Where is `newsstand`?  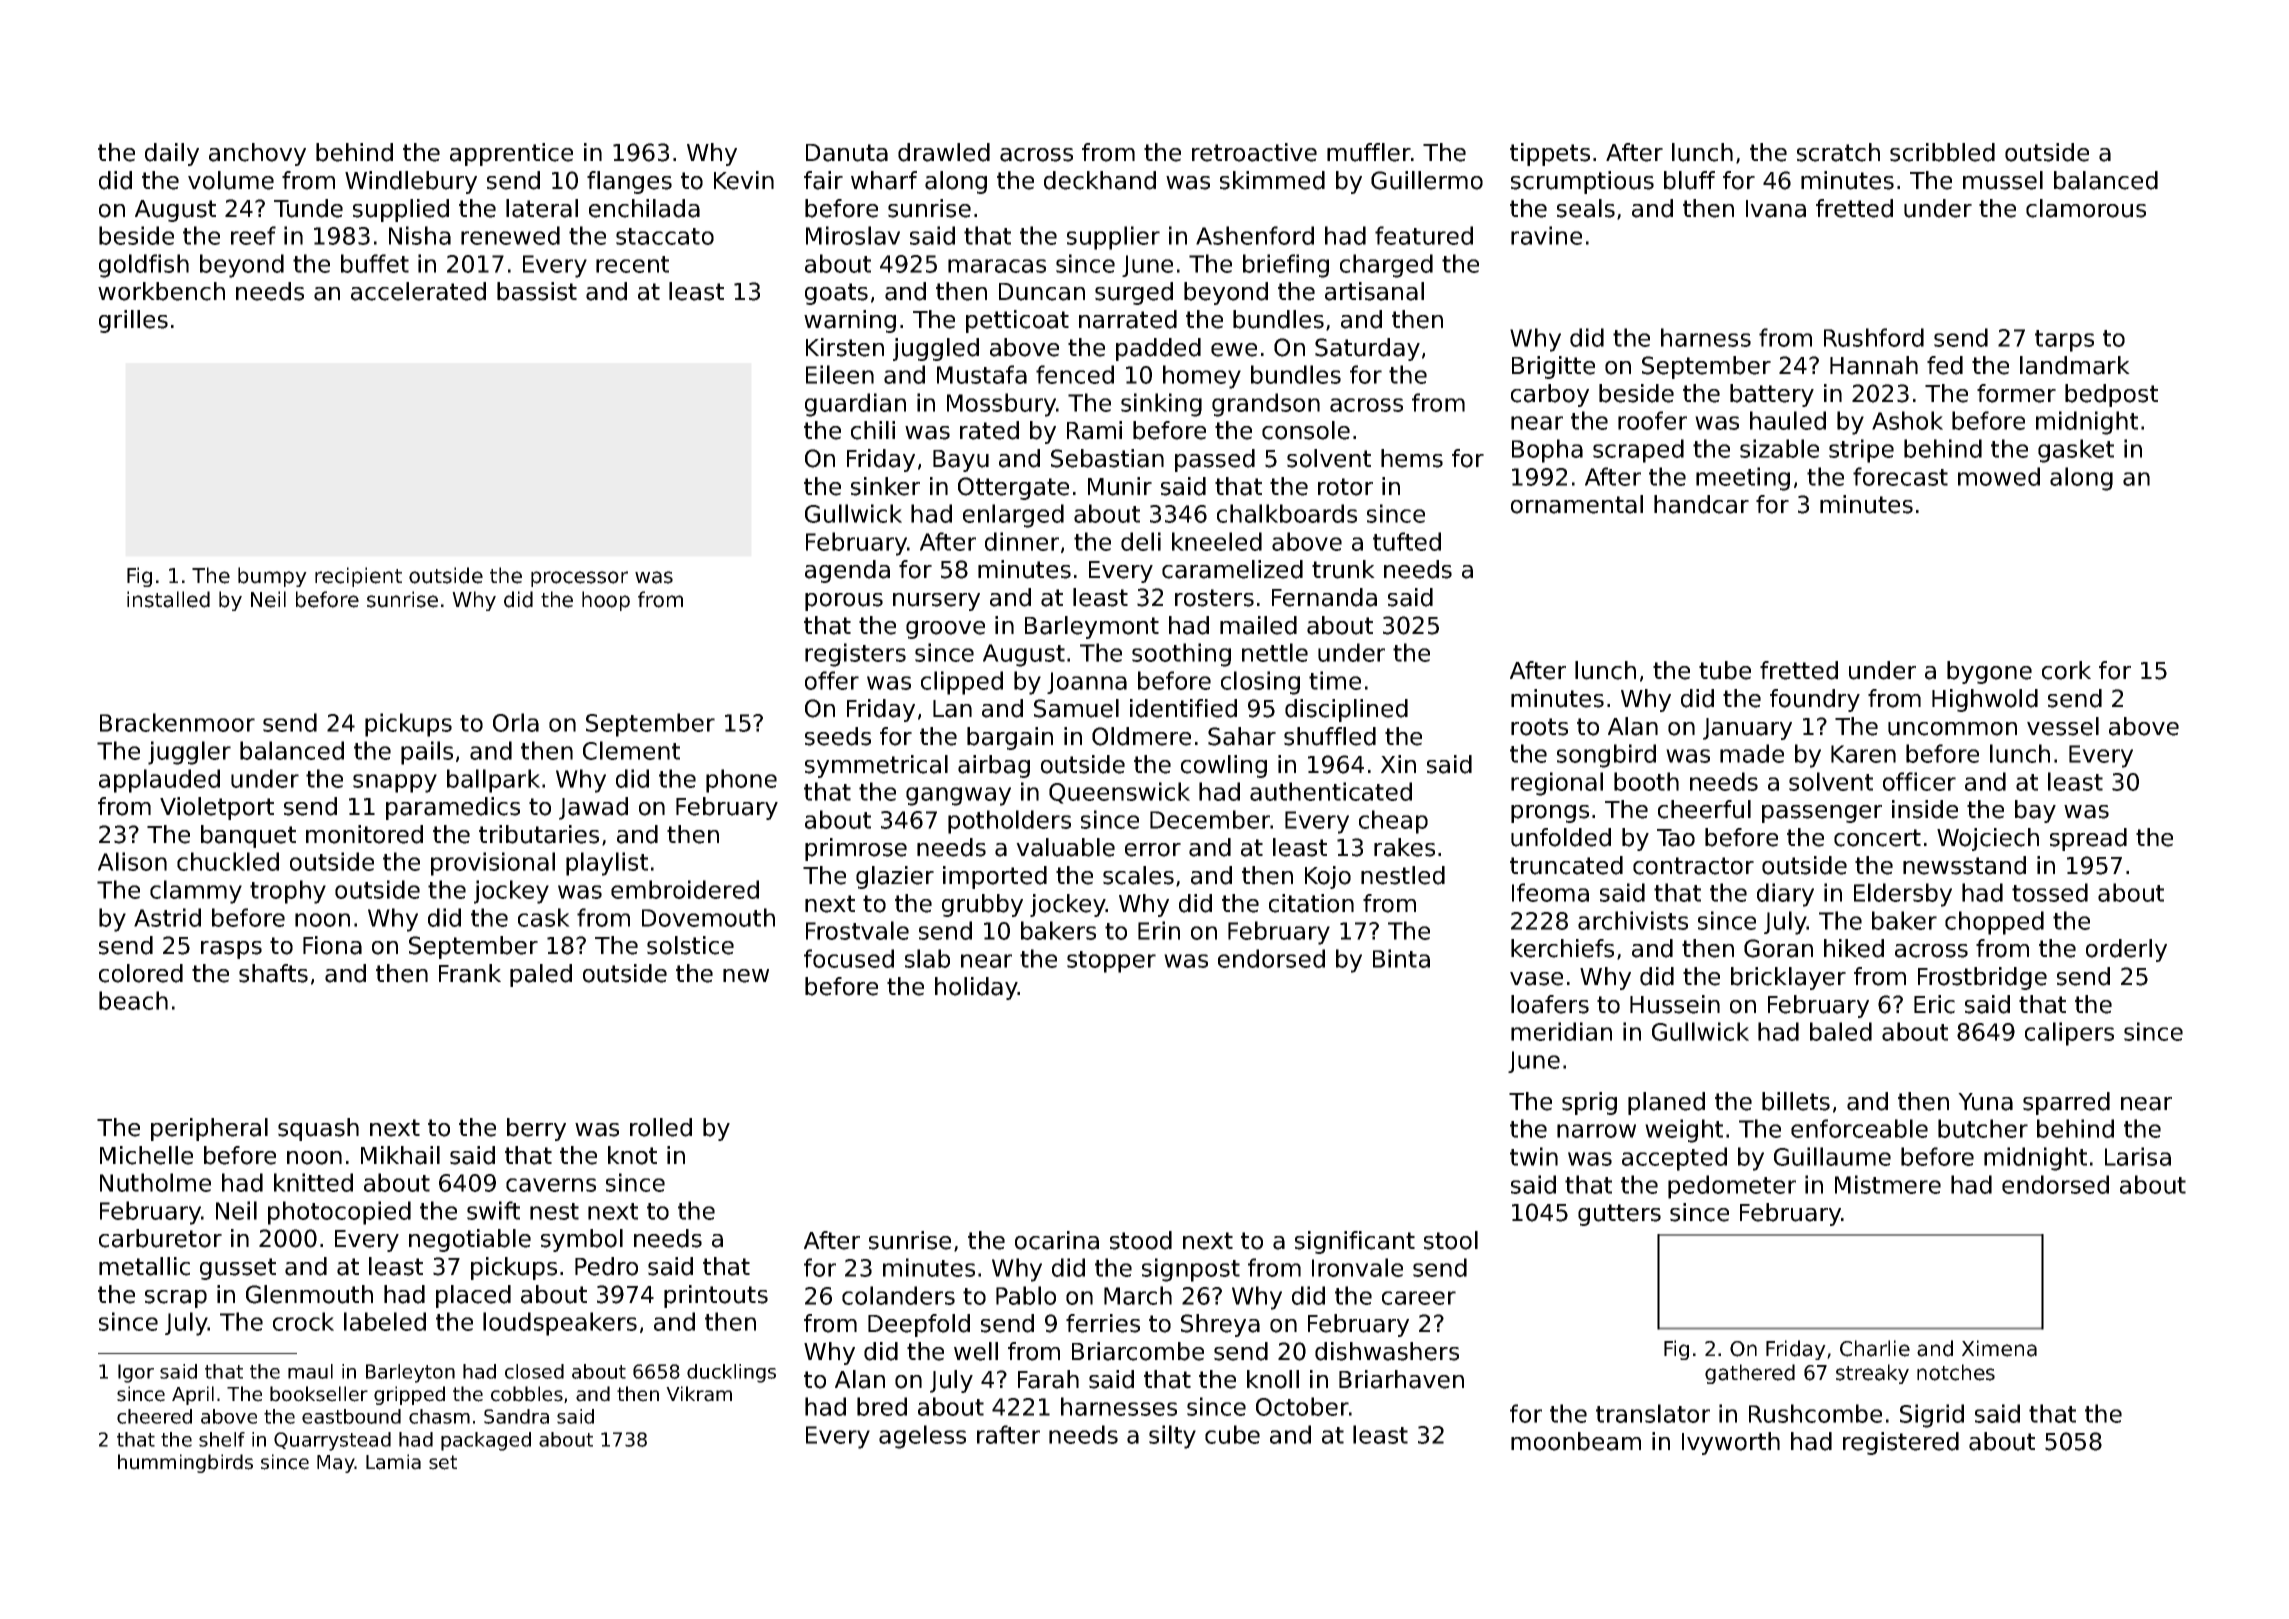
newsstand is located at coordinates (1964, 865).
